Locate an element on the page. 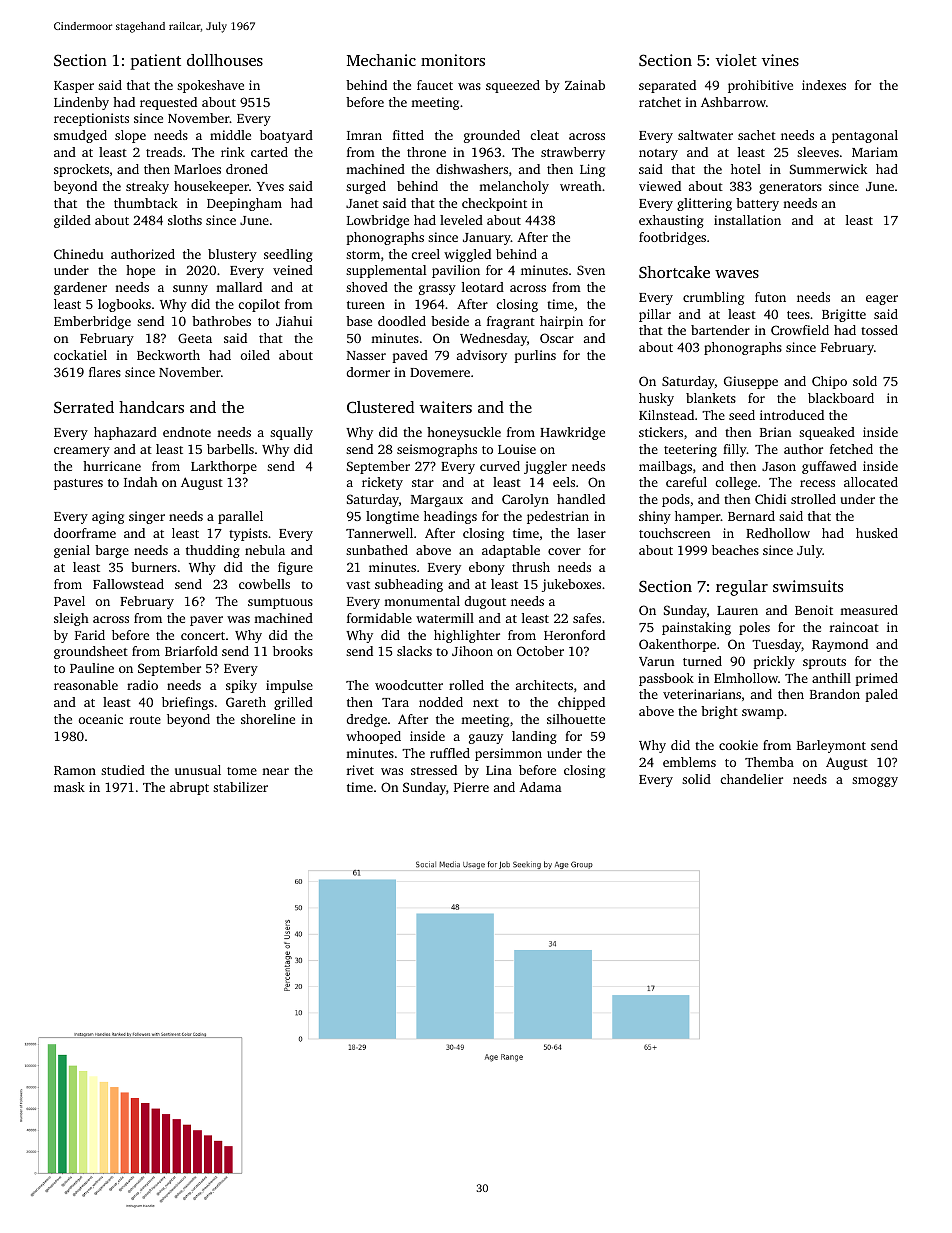  oiled is located at coordinates (255, 355).
